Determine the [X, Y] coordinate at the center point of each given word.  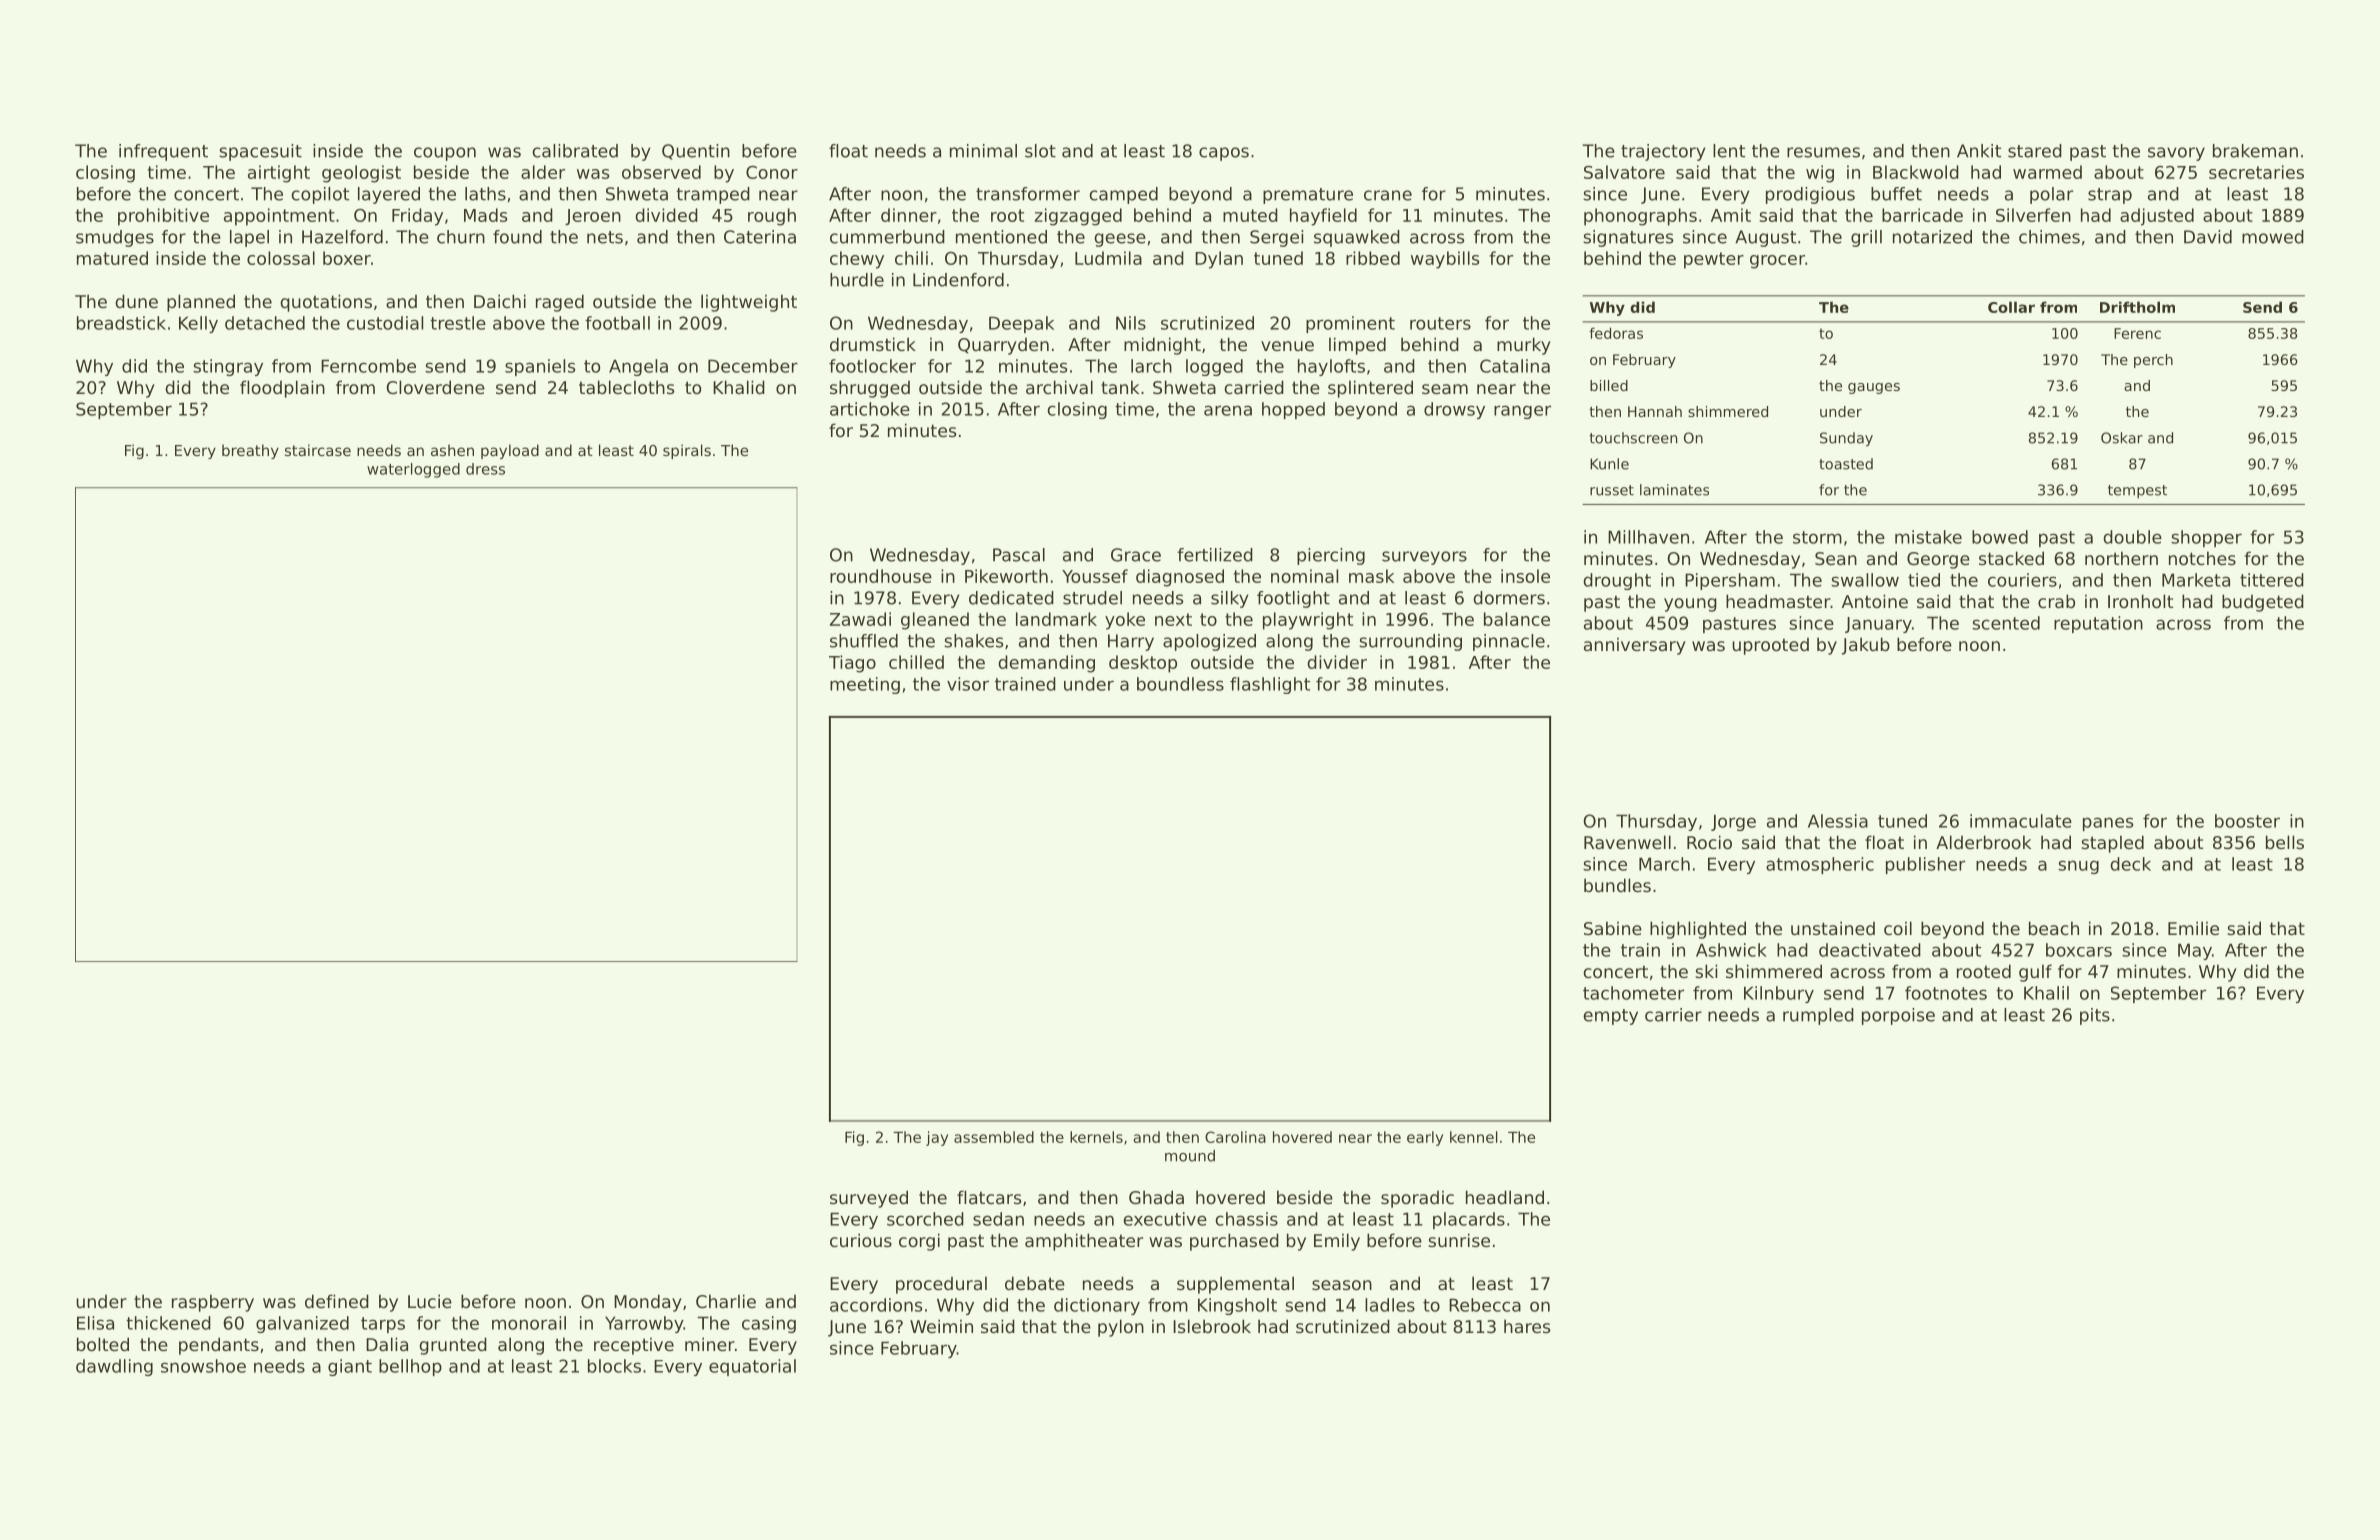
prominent [1350, 324]
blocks [614, 1366]
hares [1527, 1326]
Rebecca [1485, 1305]
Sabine [1613, 928]
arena [1228, 410]
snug [2078, 867]
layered [389, 195]
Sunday [1846, 439]
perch [2153, 361]
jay [937, 1138]
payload [510, 451]
